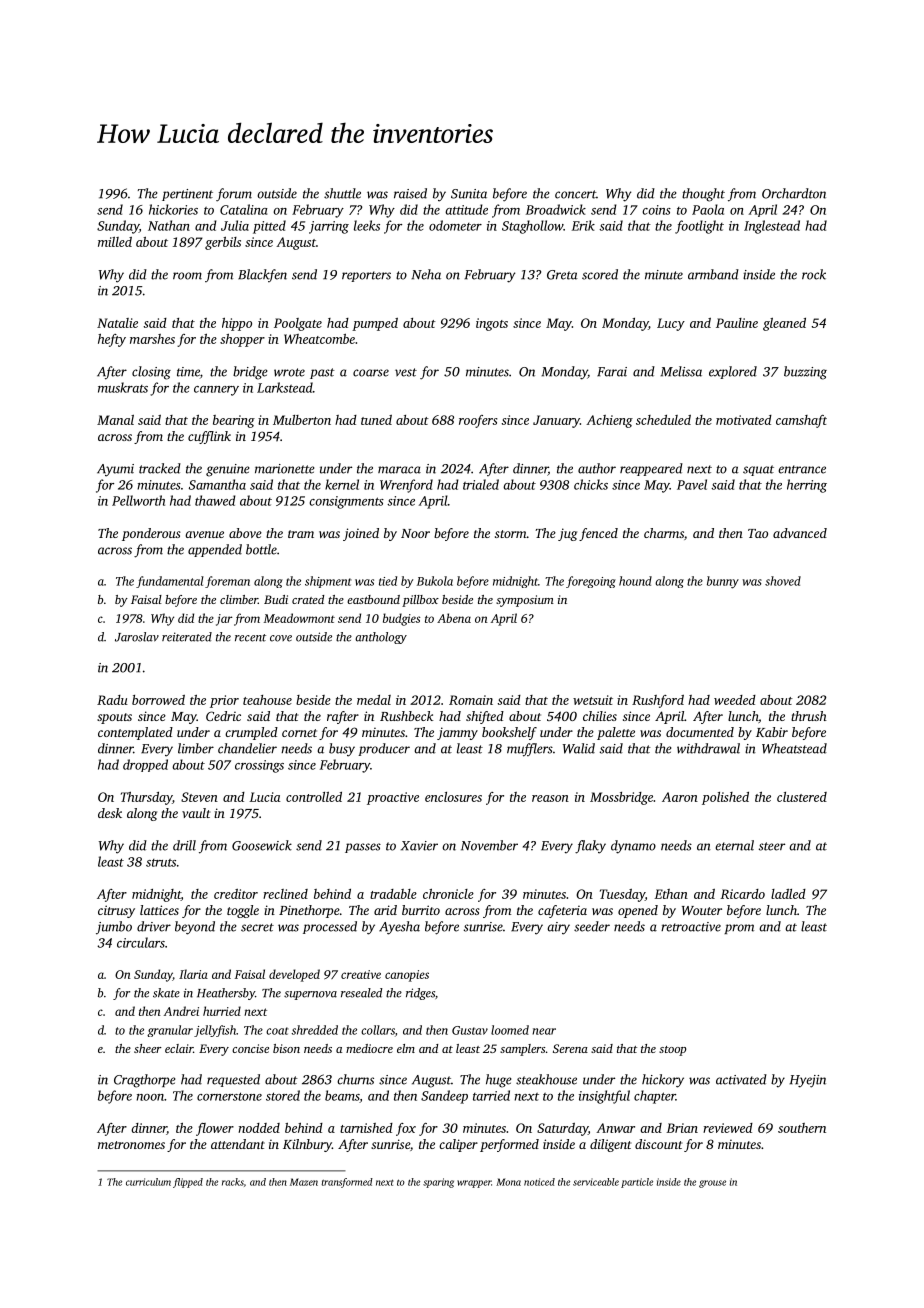  Describe the element at coordinates (137, 637) in the screenshot. I see `Jaroslav` at that location.
